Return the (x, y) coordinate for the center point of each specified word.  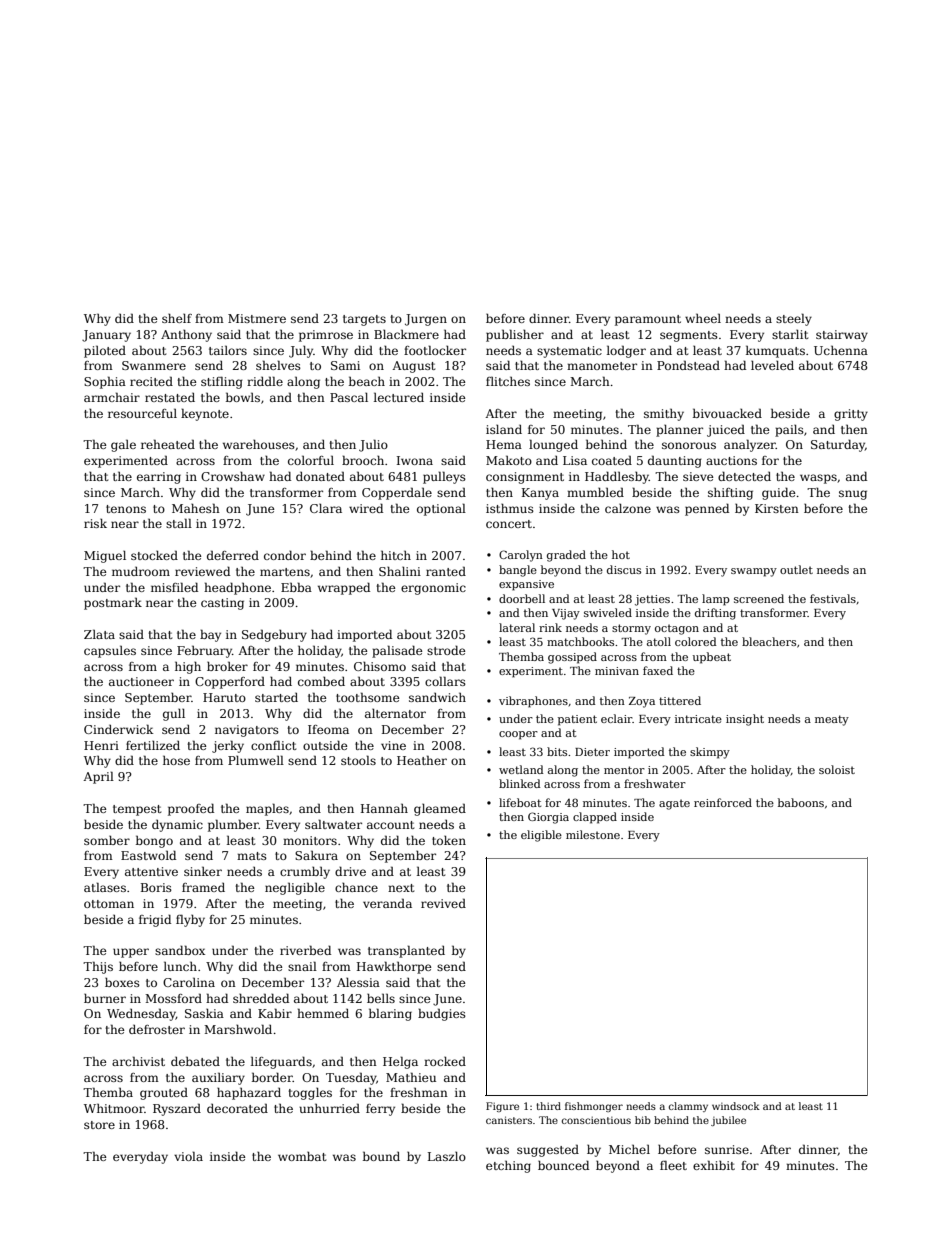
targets (364, 320)
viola (188, 1156)
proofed (191, 809)
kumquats (775, 351)
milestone (593, 834)
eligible (541, 836)
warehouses (259, 444)
